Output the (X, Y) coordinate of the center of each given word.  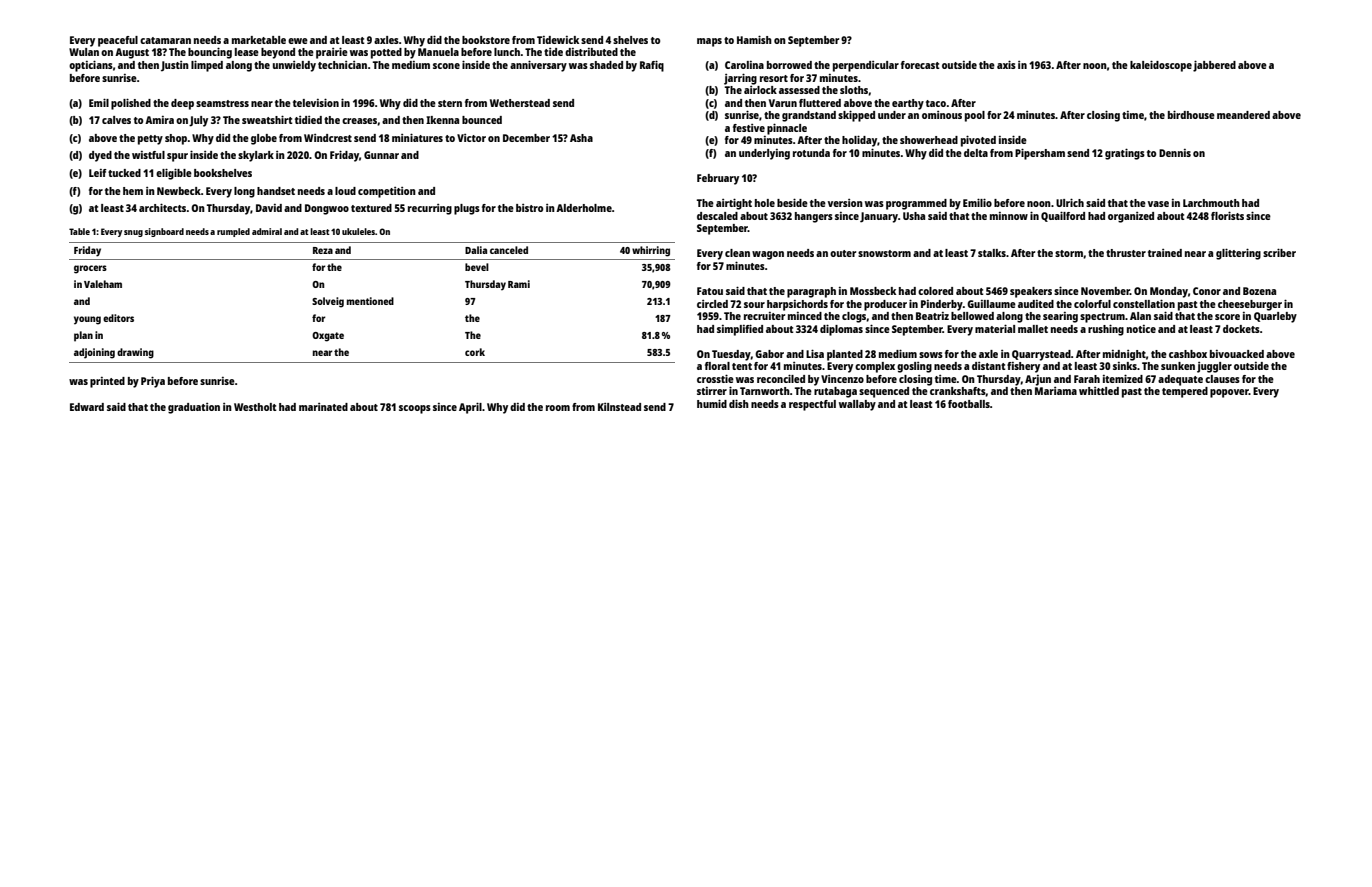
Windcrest (328, 138)
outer (843, 253)
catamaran (165, 40)
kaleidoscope (1161, 66)
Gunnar (381, 155)
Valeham (103, 284)
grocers (90, 269)
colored (935, 291)
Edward (87, 407)
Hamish (754, 39)
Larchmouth (1211, 203)
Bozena (1259, 291)
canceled (509, 250)
